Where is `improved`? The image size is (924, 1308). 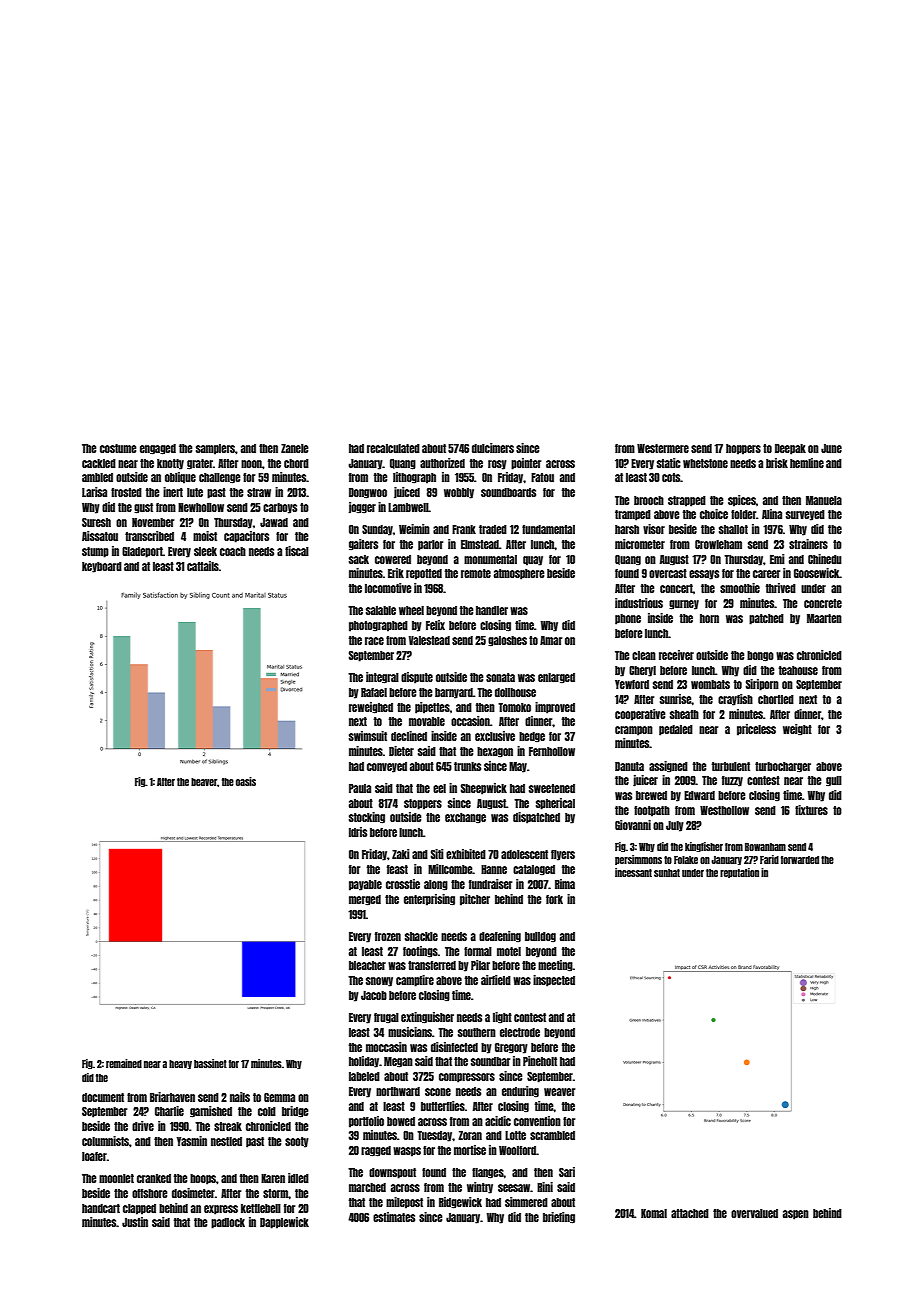 improved is located at coordinates (555, 708).
